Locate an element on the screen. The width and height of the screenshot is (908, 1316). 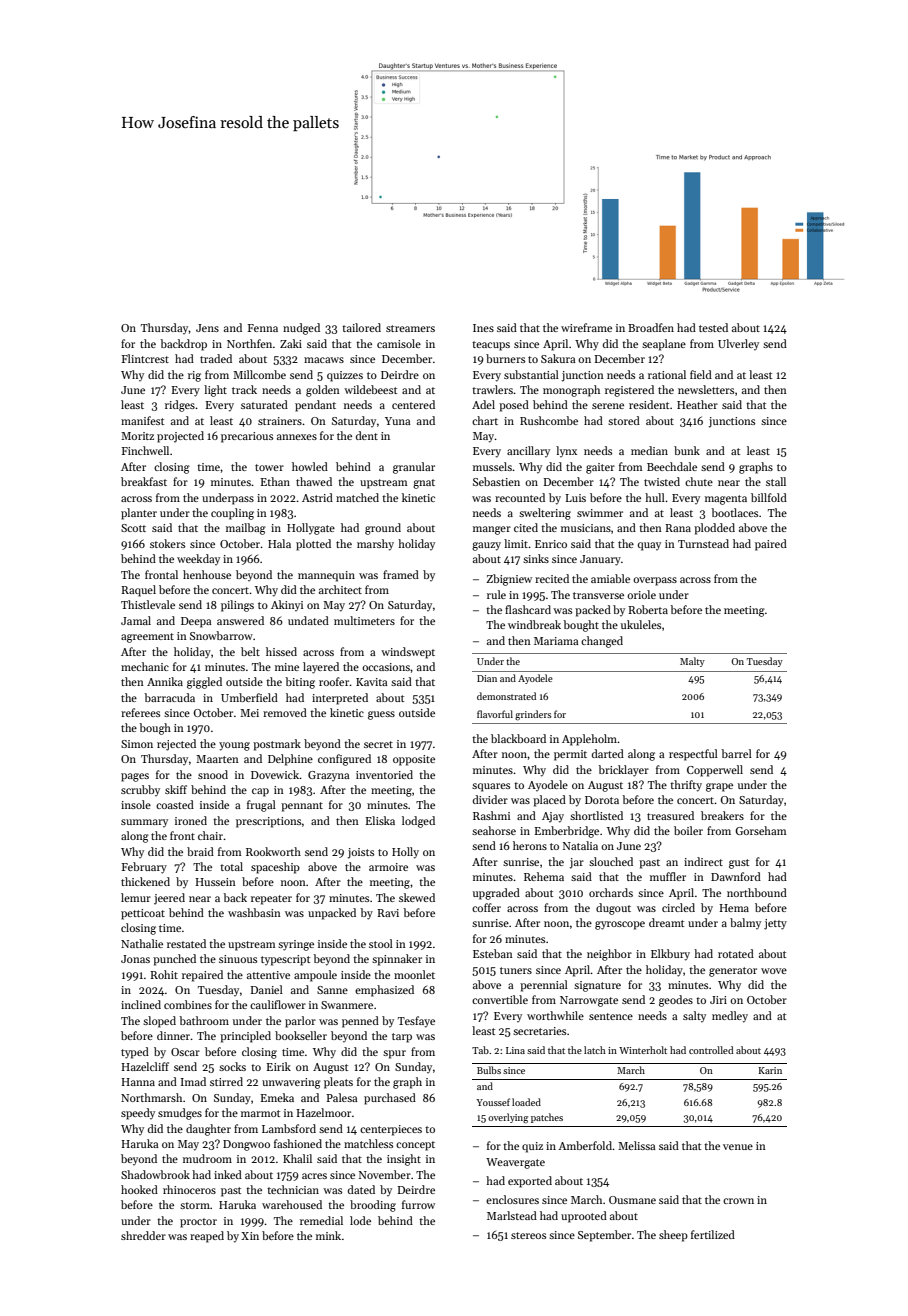
stored is located at coordinates (624, 420).
